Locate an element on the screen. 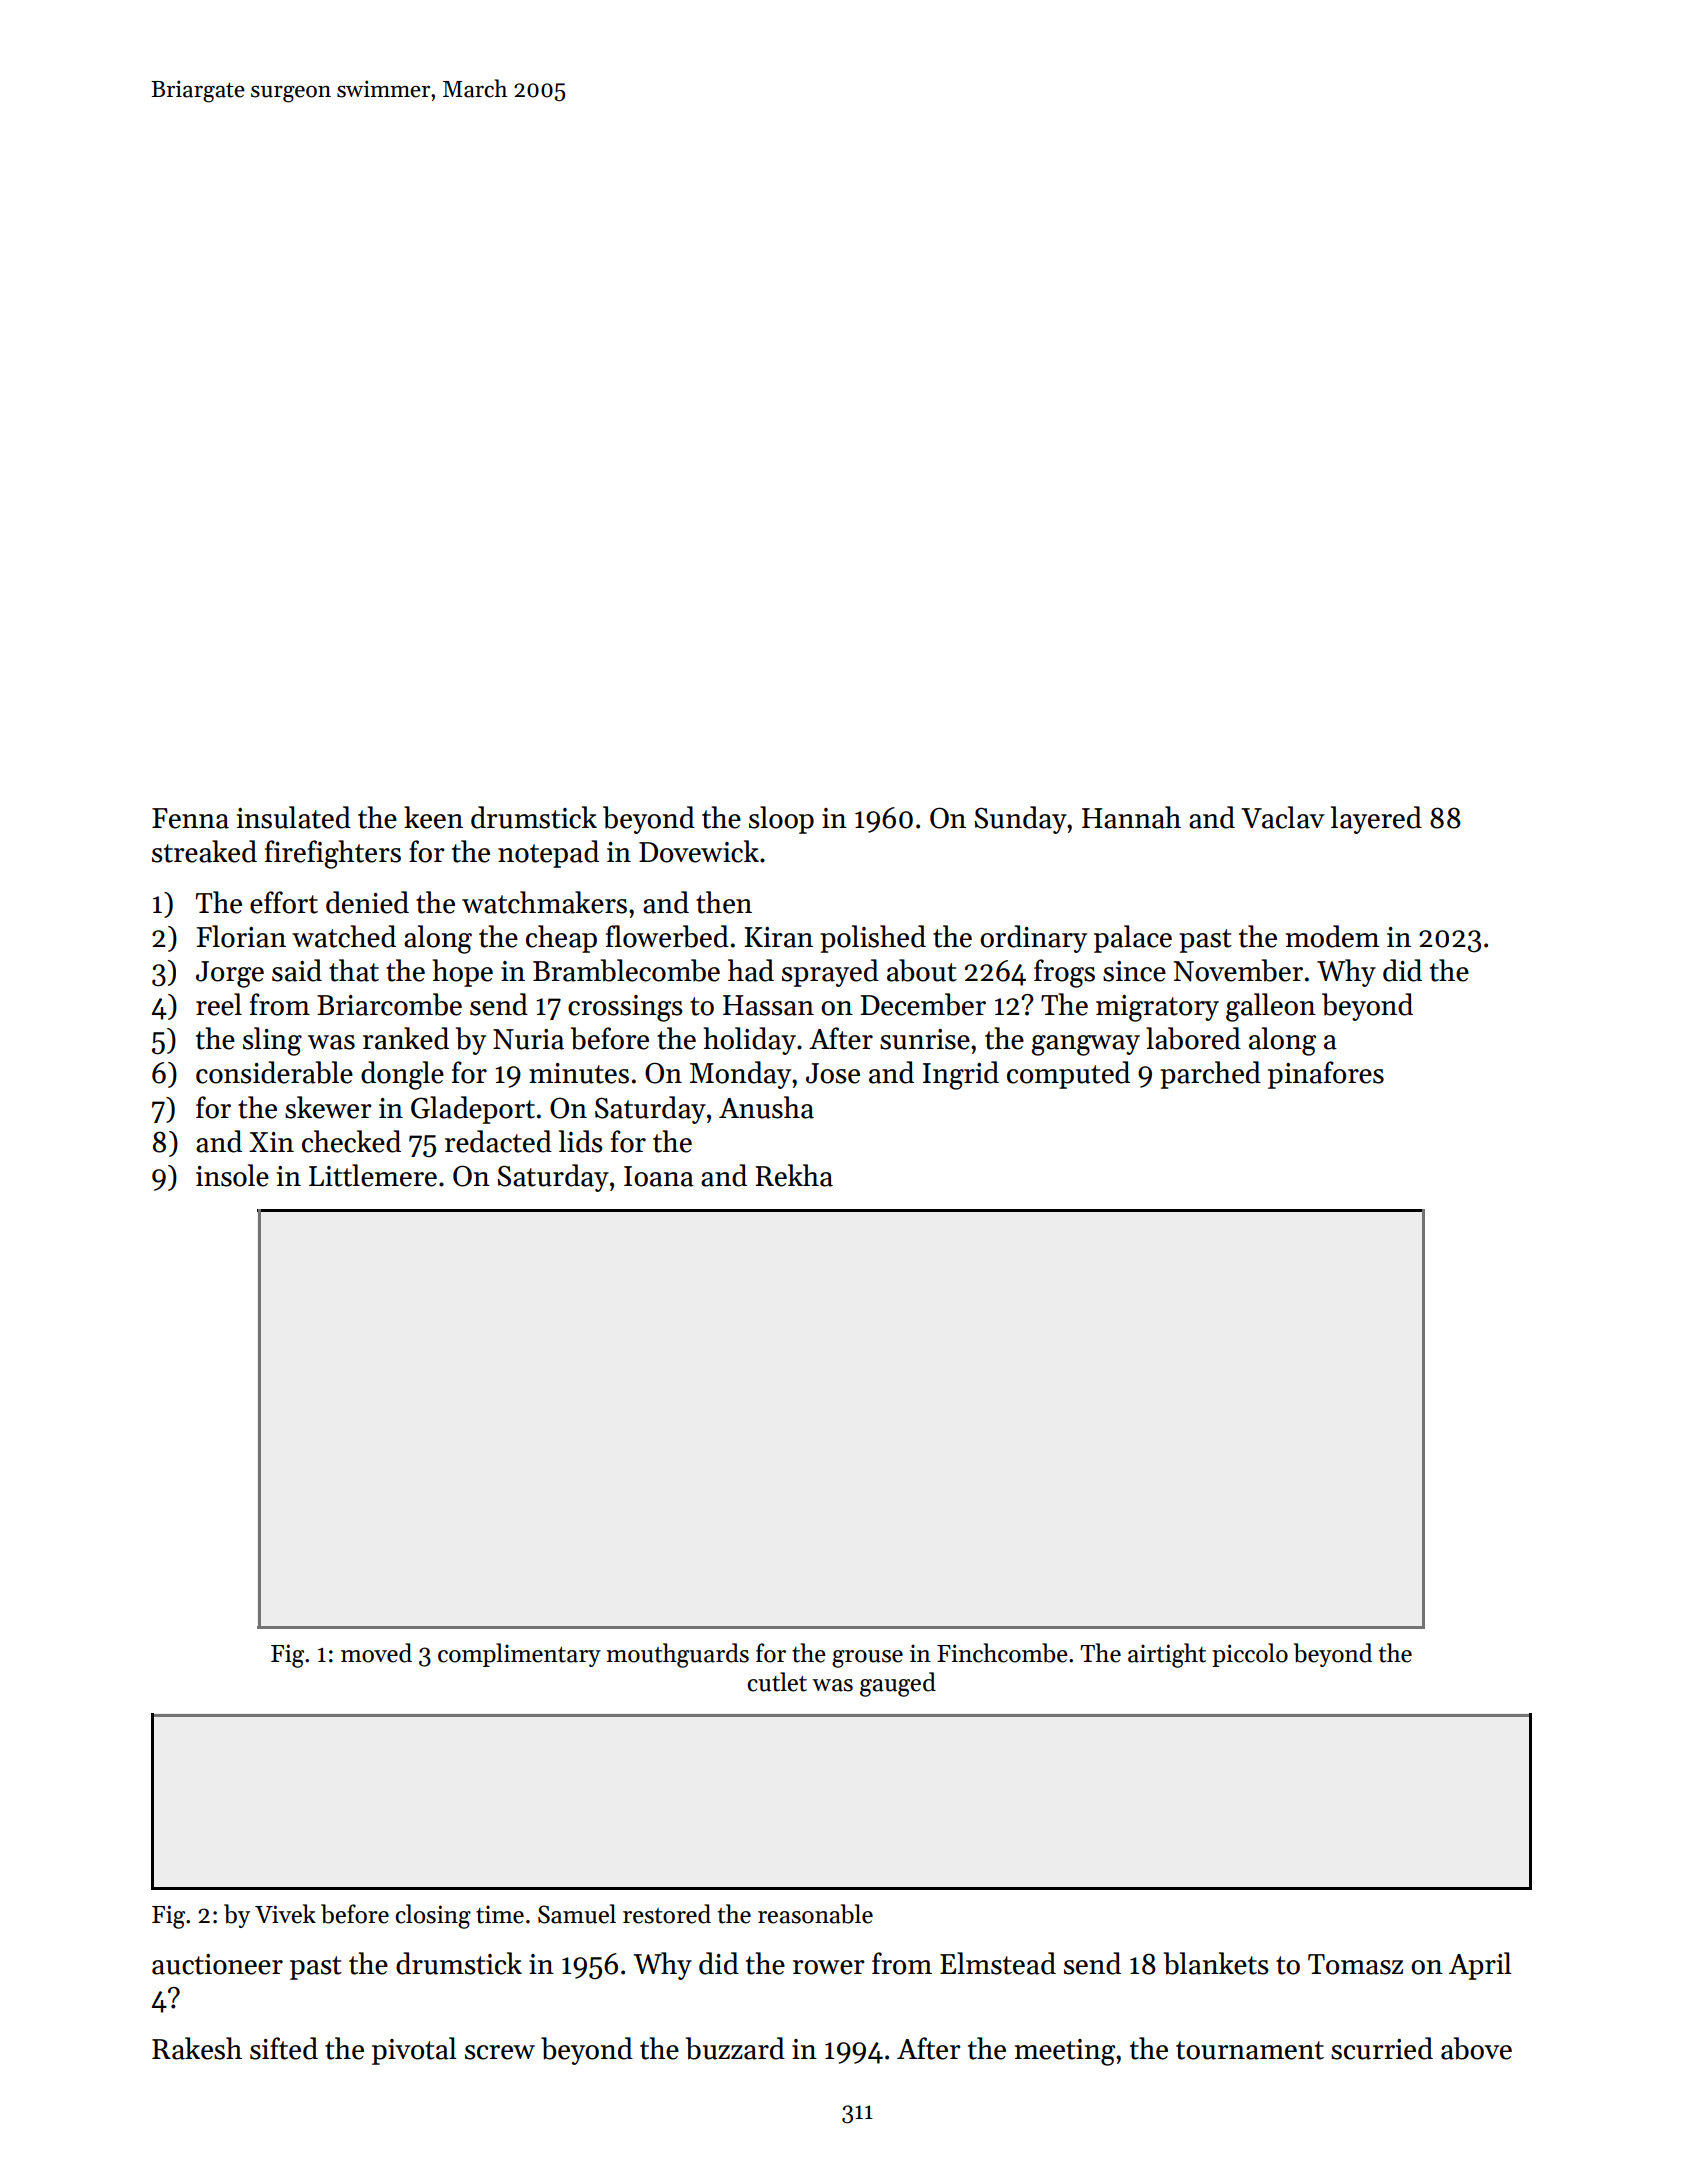  Jorge is located at coordinates (230, 974).
